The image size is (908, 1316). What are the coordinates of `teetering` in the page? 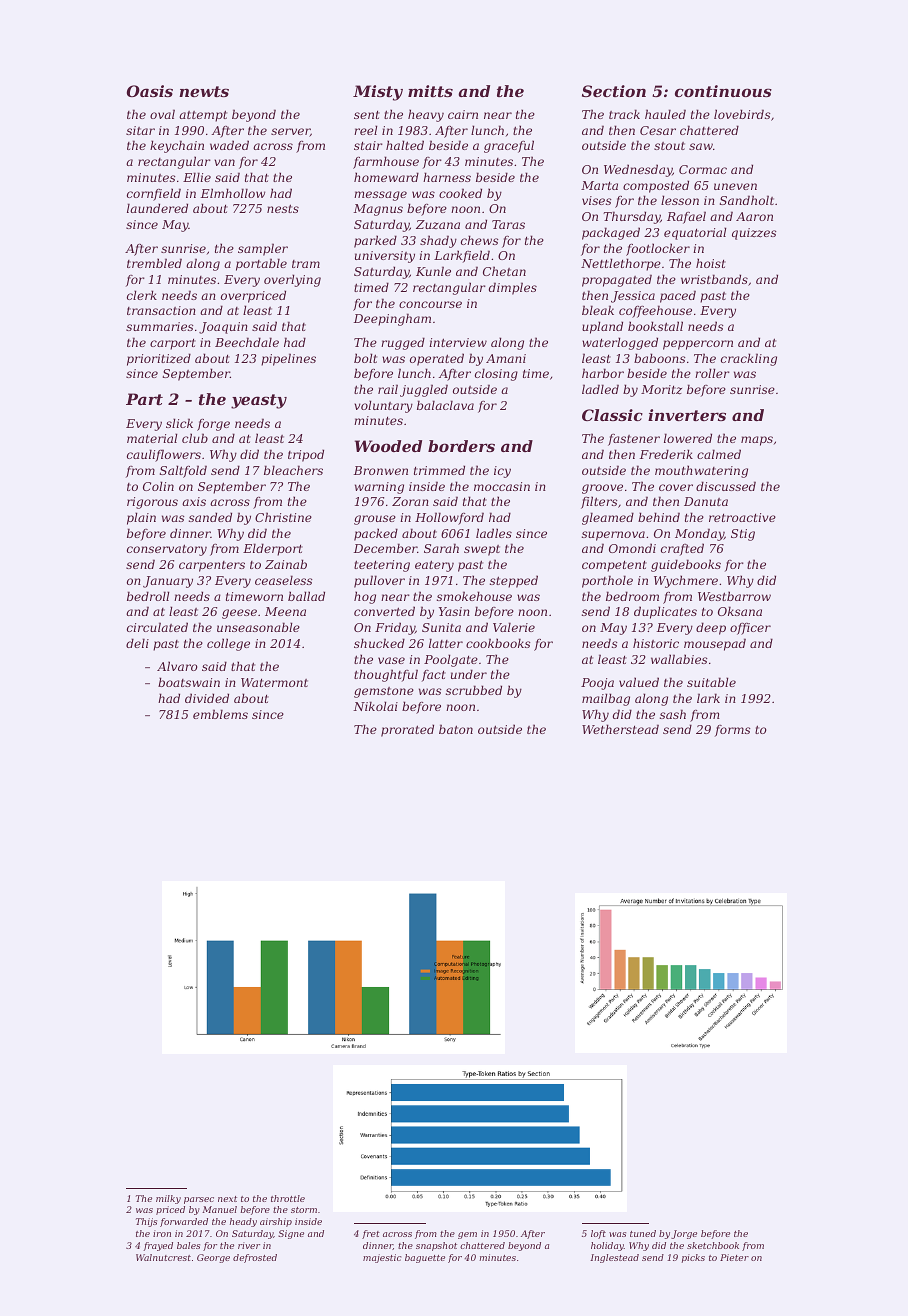 It's located at (382, 566).
